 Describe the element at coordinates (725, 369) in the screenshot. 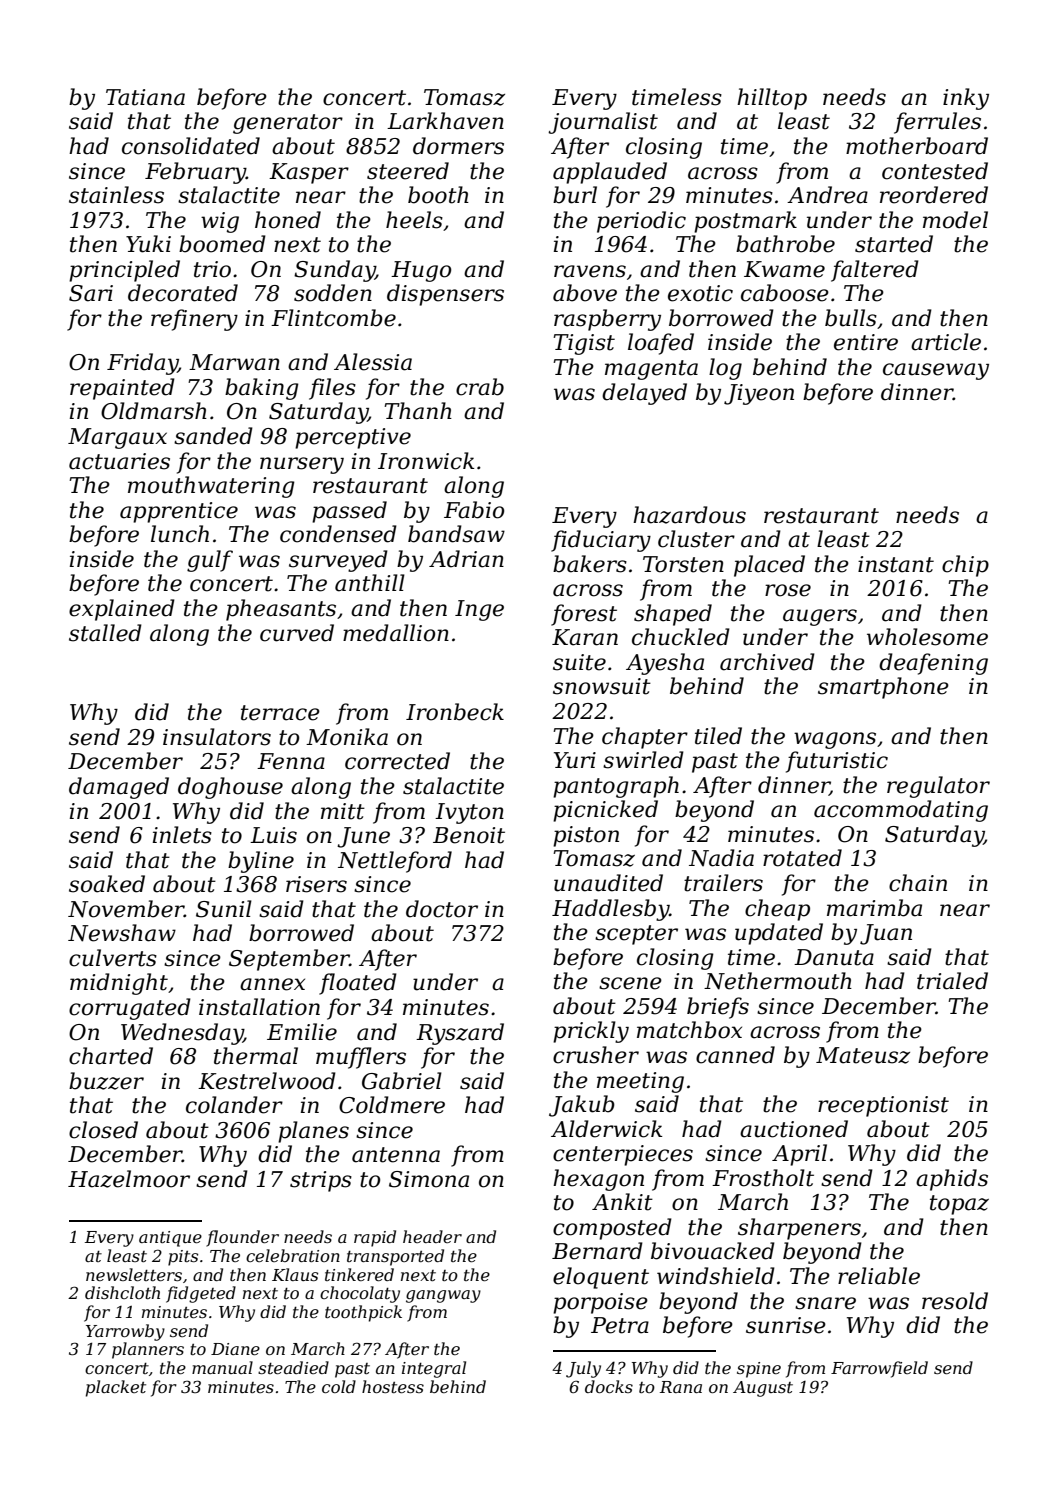

I see `log` at that location.
